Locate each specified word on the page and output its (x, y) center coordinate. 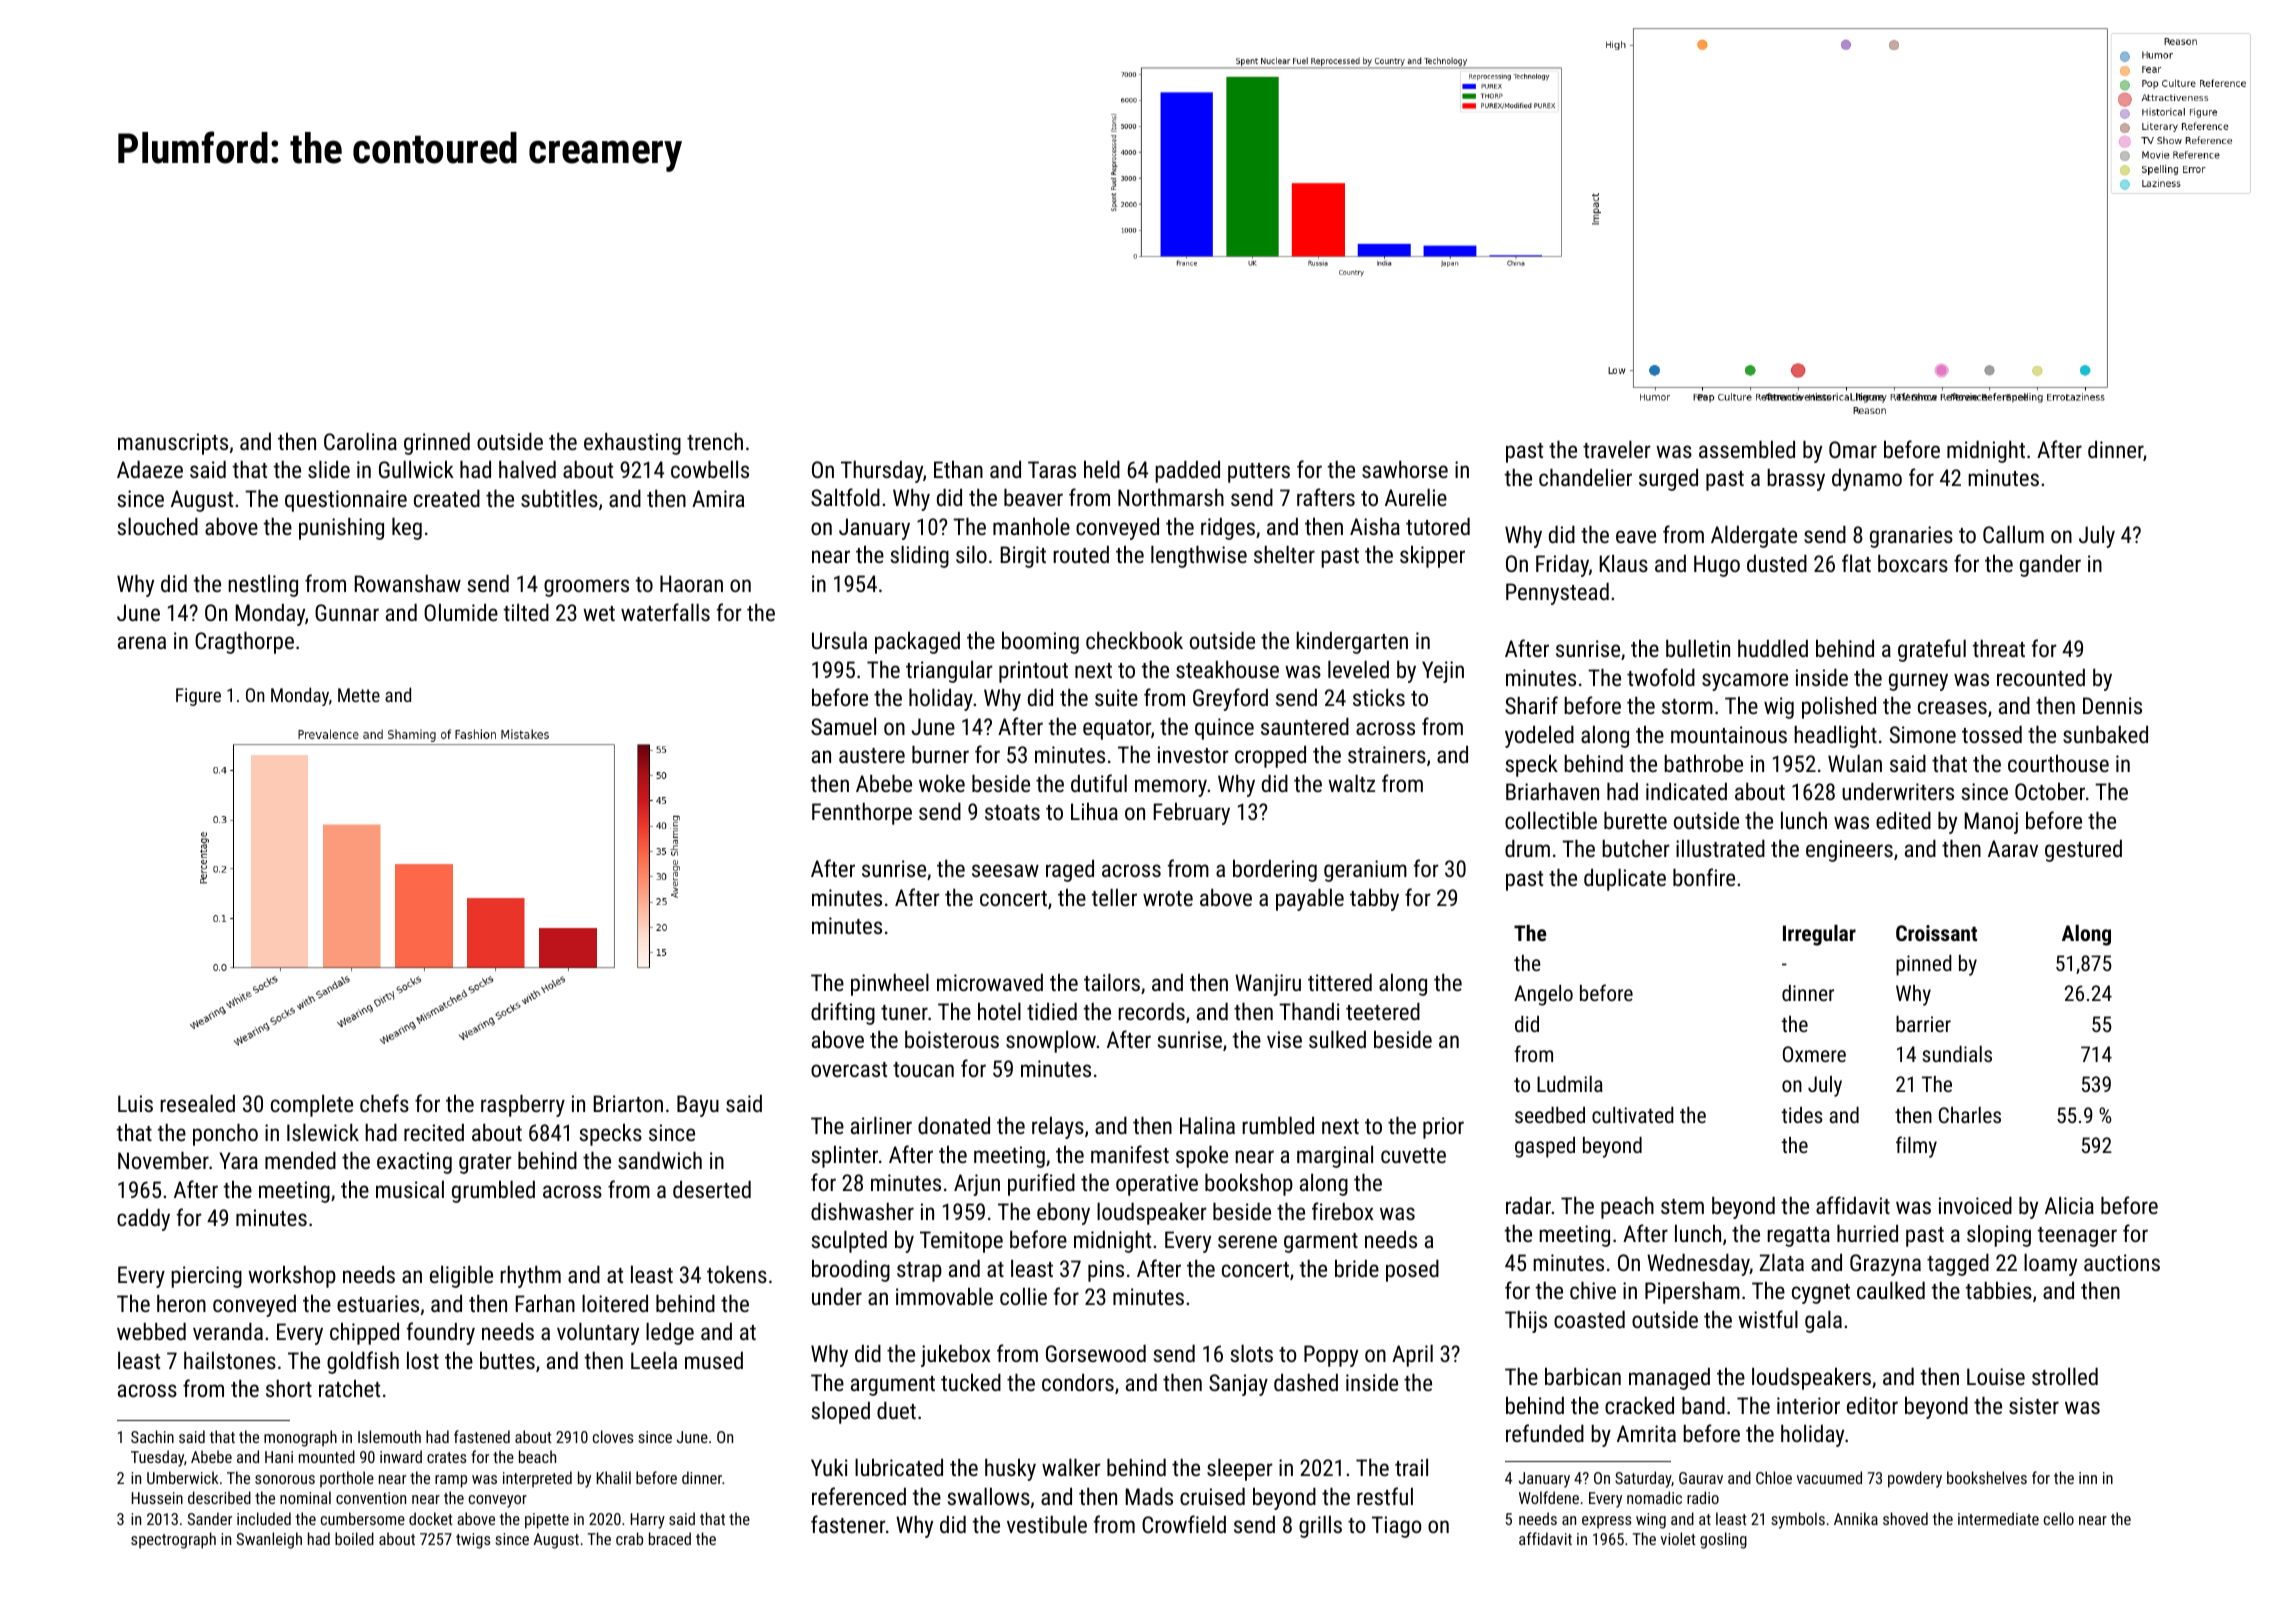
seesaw (1005, 870)
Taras (1052, 469)
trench (715, 441)
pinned (1924, 965)
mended (300, 1160)
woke (942, 783)
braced (670, 1538)
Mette (359, 695)
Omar (1853, 449)
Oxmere (1814, 1054)
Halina (1207, 1125)
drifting (843, 1013)
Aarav (2013, 848)
